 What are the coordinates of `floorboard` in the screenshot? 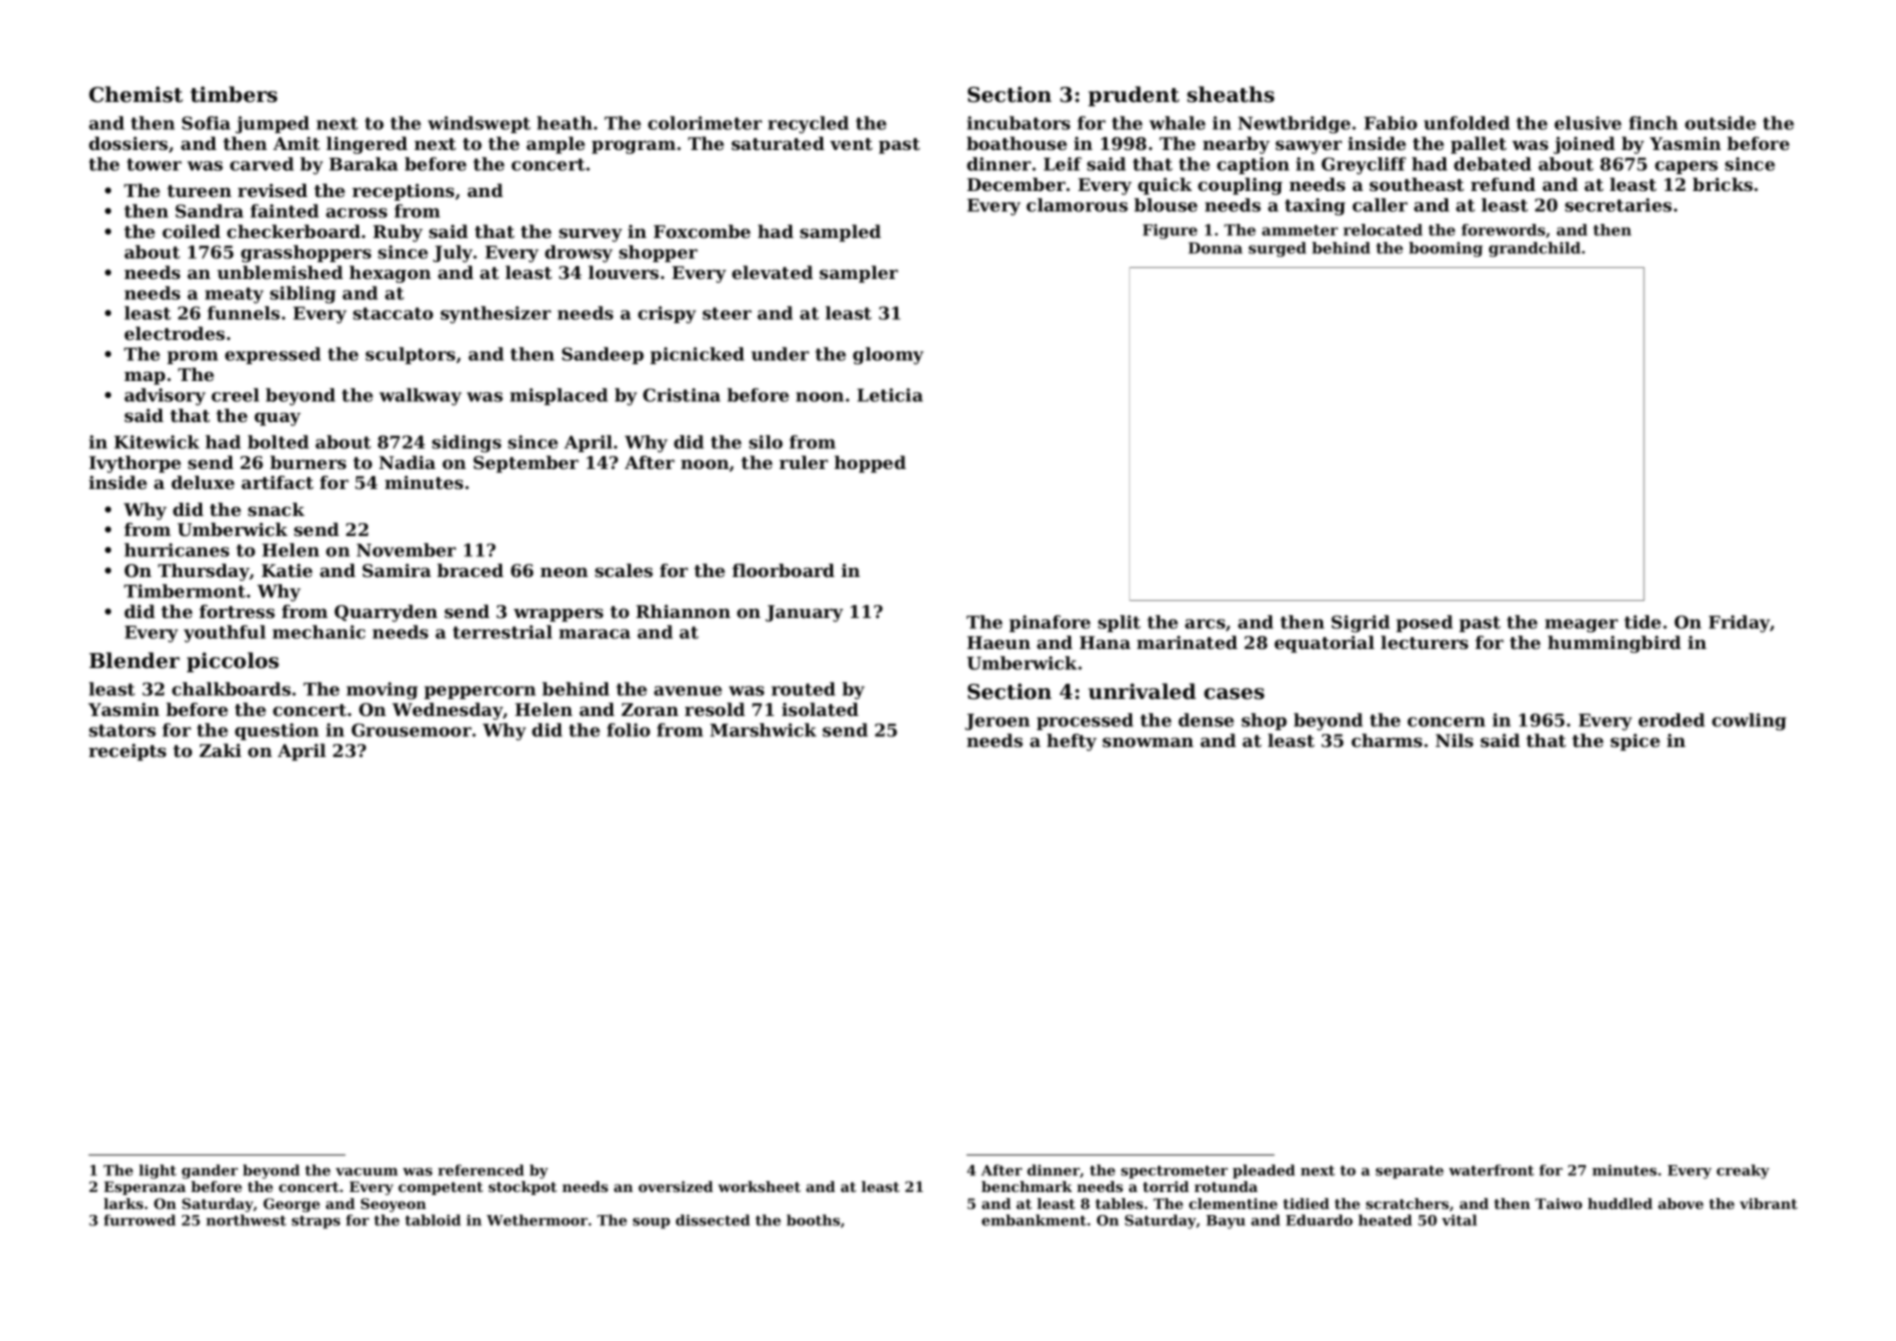 It's located at (783, 570).
